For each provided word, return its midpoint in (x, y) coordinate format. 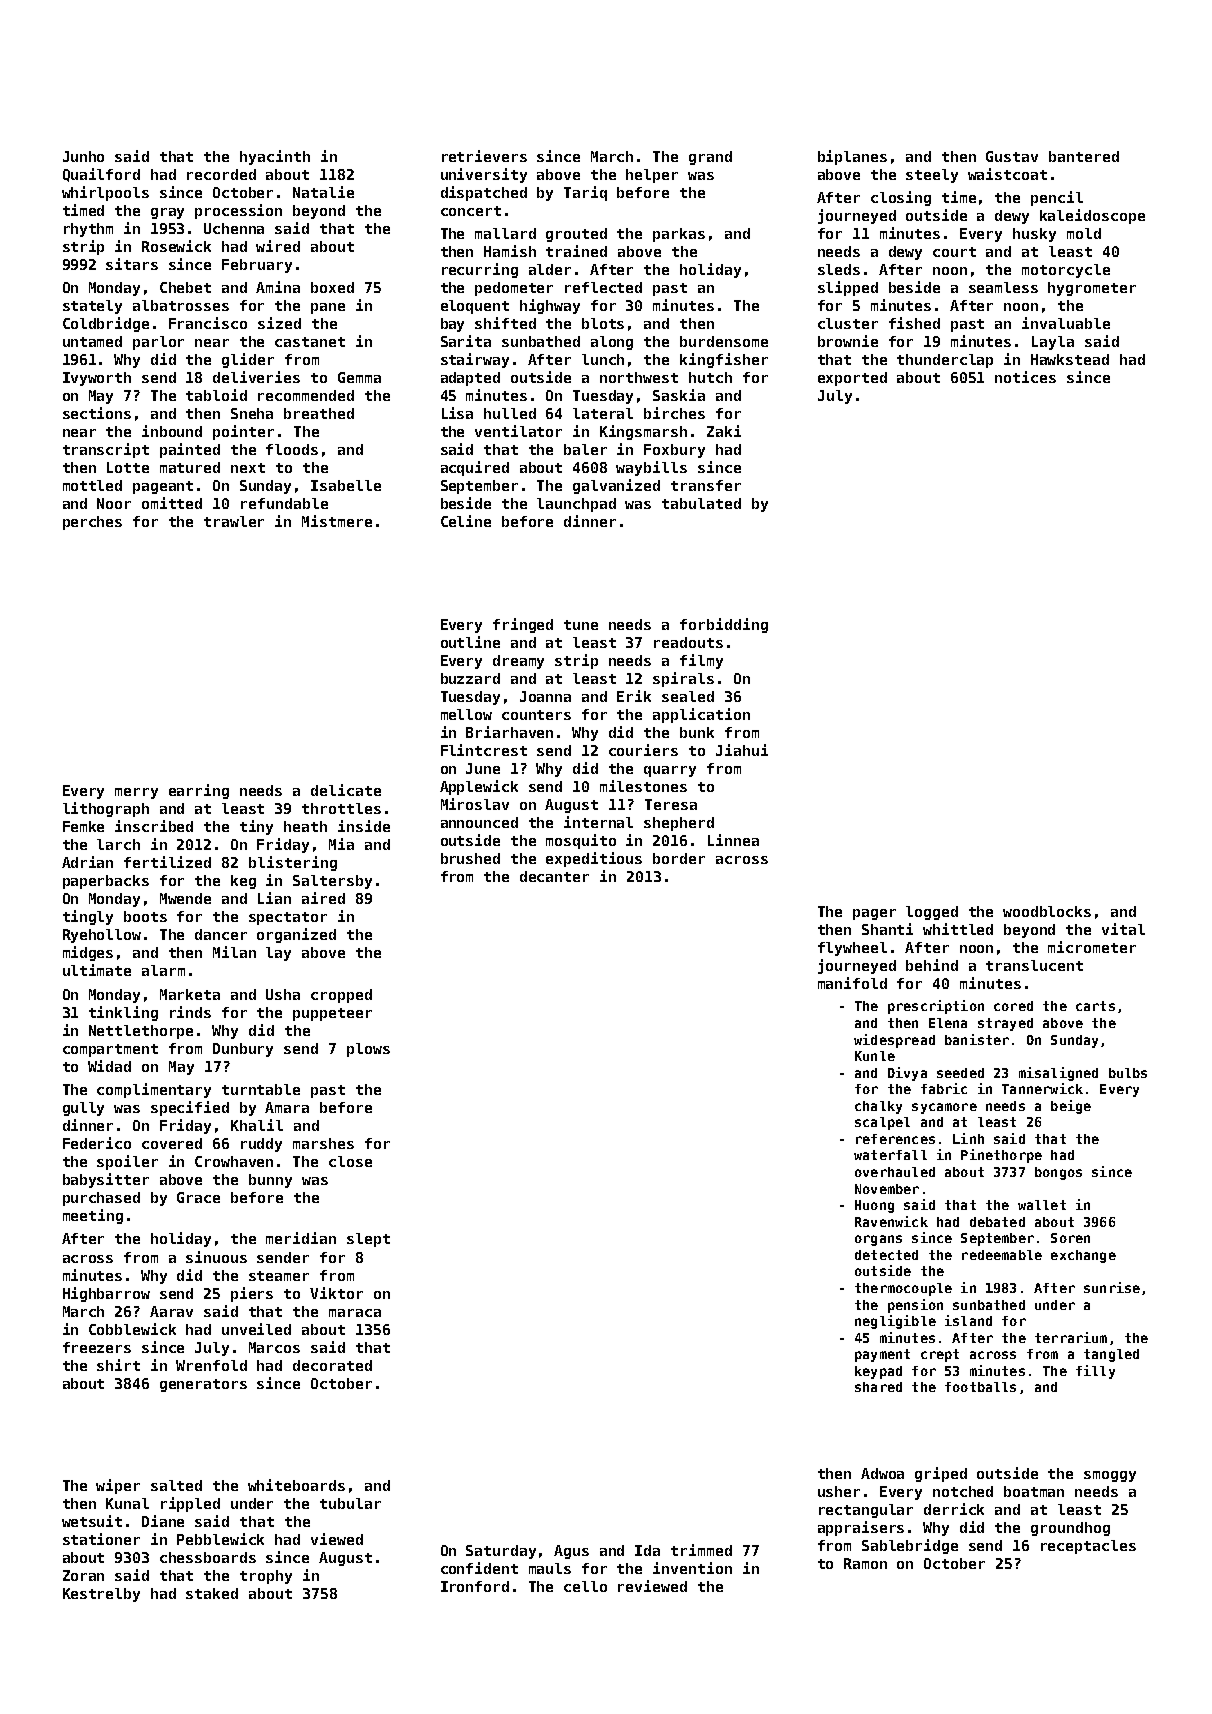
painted (190, 450)
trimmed (701, 1550)
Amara (287, 1107)
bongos (1058, 1173)
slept (368, 1240)
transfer (706, 485)
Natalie (323, 192)
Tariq (585, 193)
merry (136, 793)
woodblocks (1047, 911)
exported (852, 379)
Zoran (83, 1575)
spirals (683, 679)
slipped (848, 288)
